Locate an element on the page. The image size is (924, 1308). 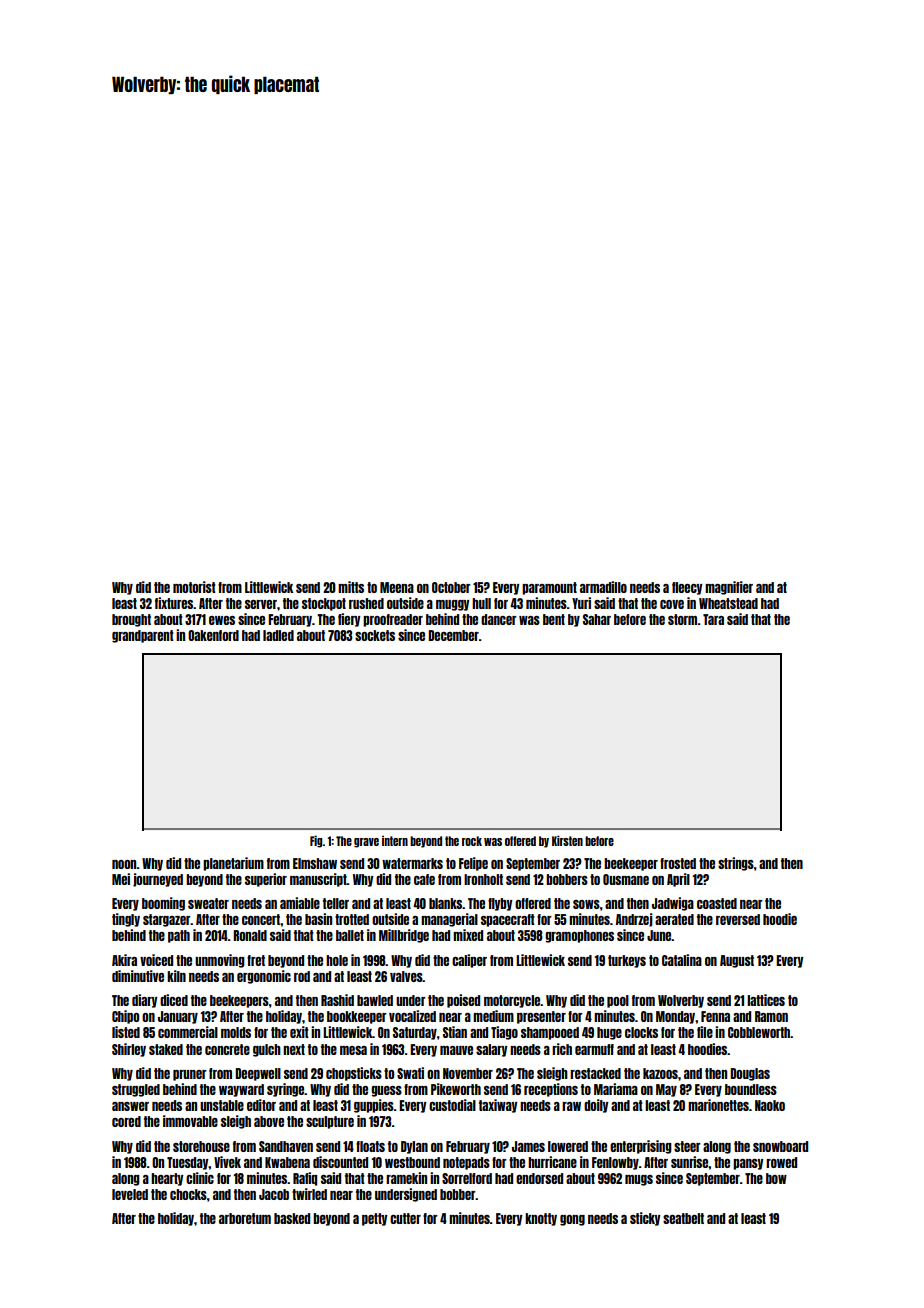
petty is located at coordinates (374, 1219).
